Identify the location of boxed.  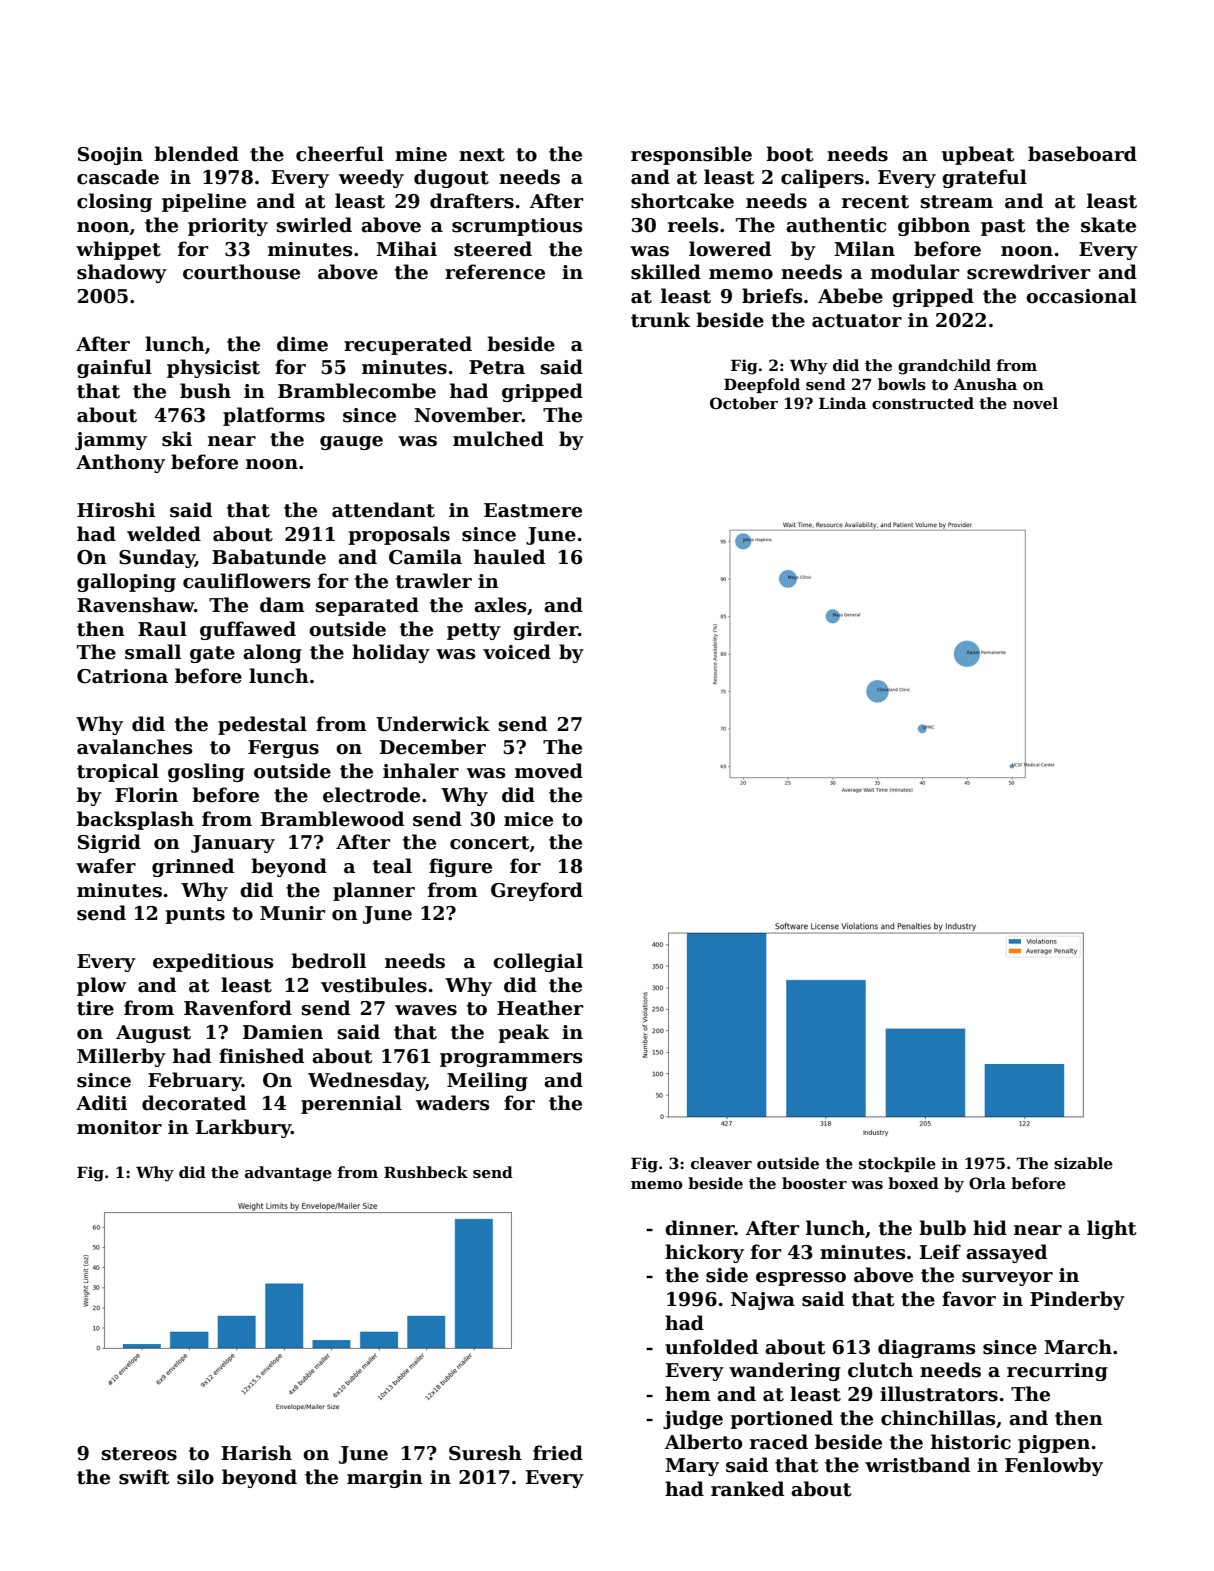
(913, 1183).
